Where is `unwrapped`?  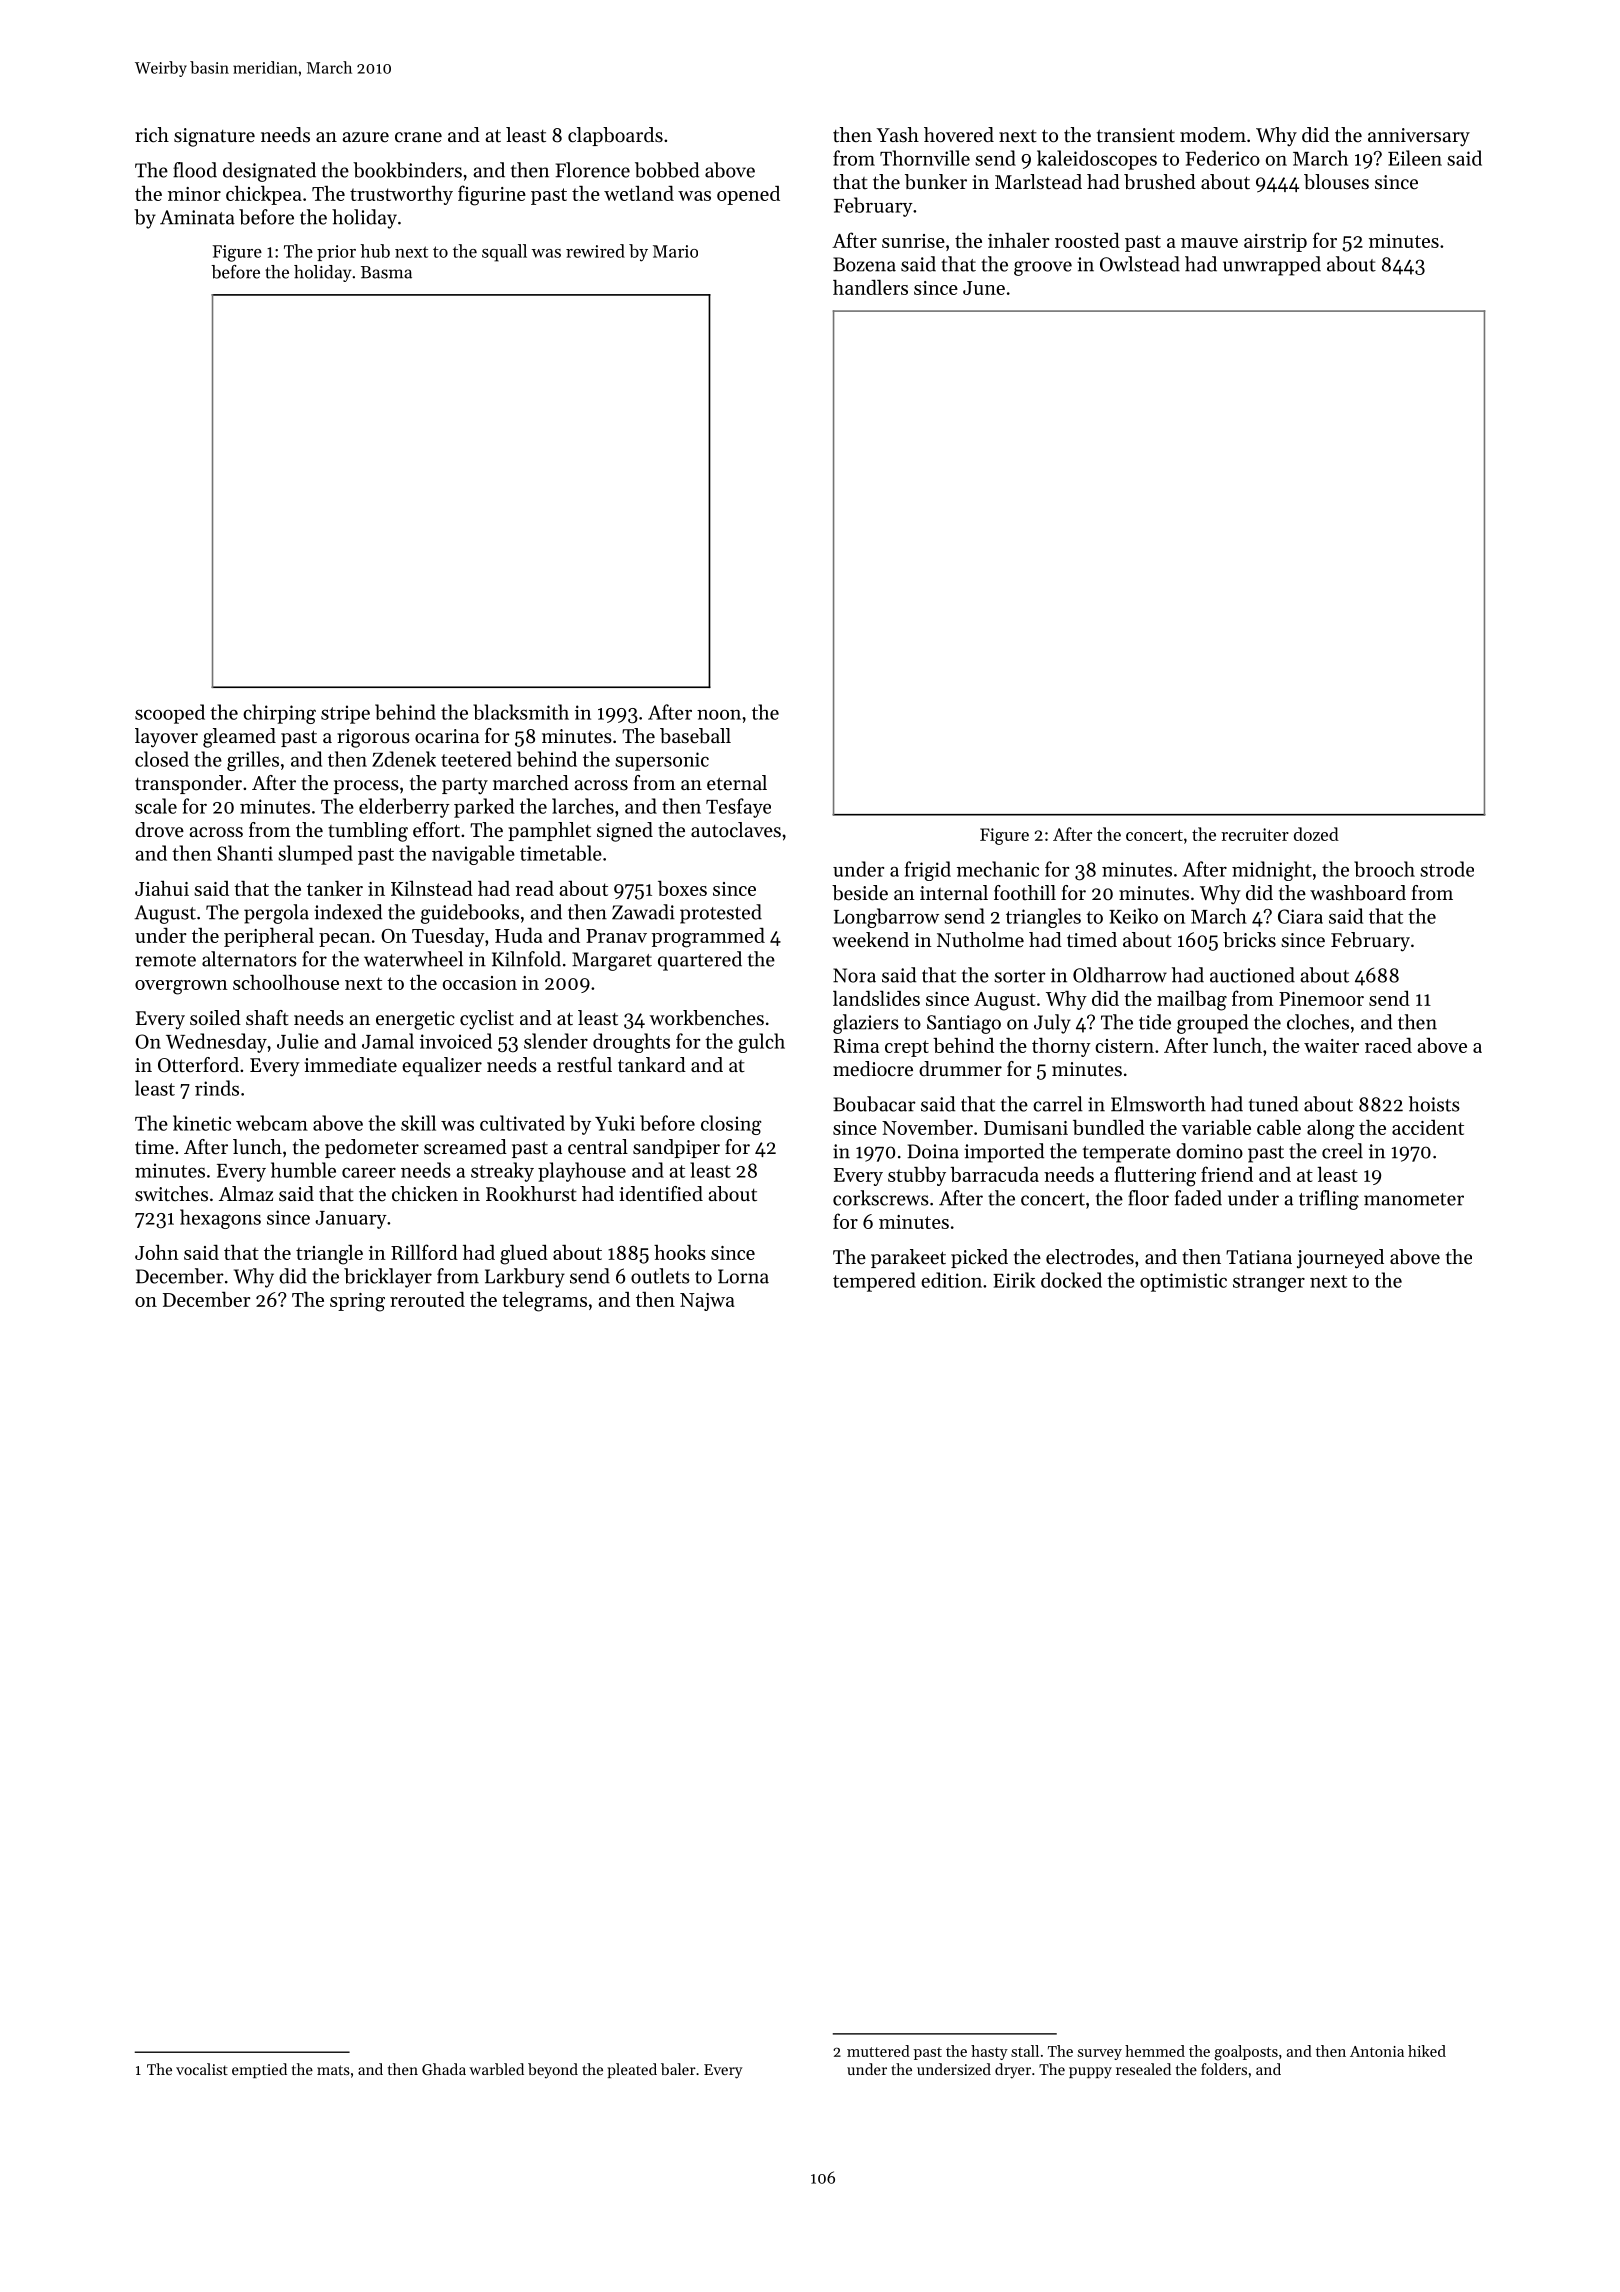 unwrapped is located at coordinates (1272, 266).
